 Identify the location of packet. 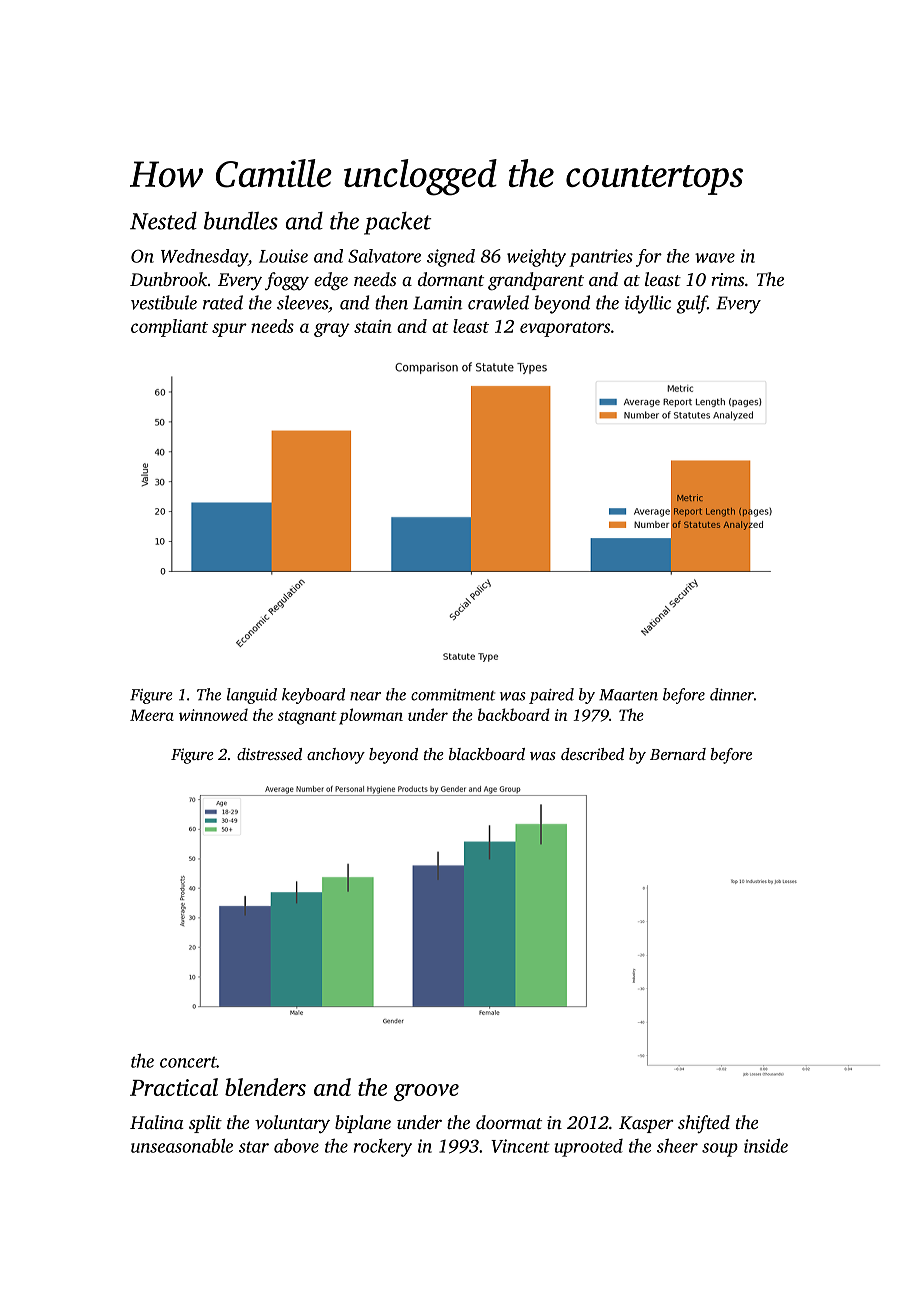
(397, 223).
